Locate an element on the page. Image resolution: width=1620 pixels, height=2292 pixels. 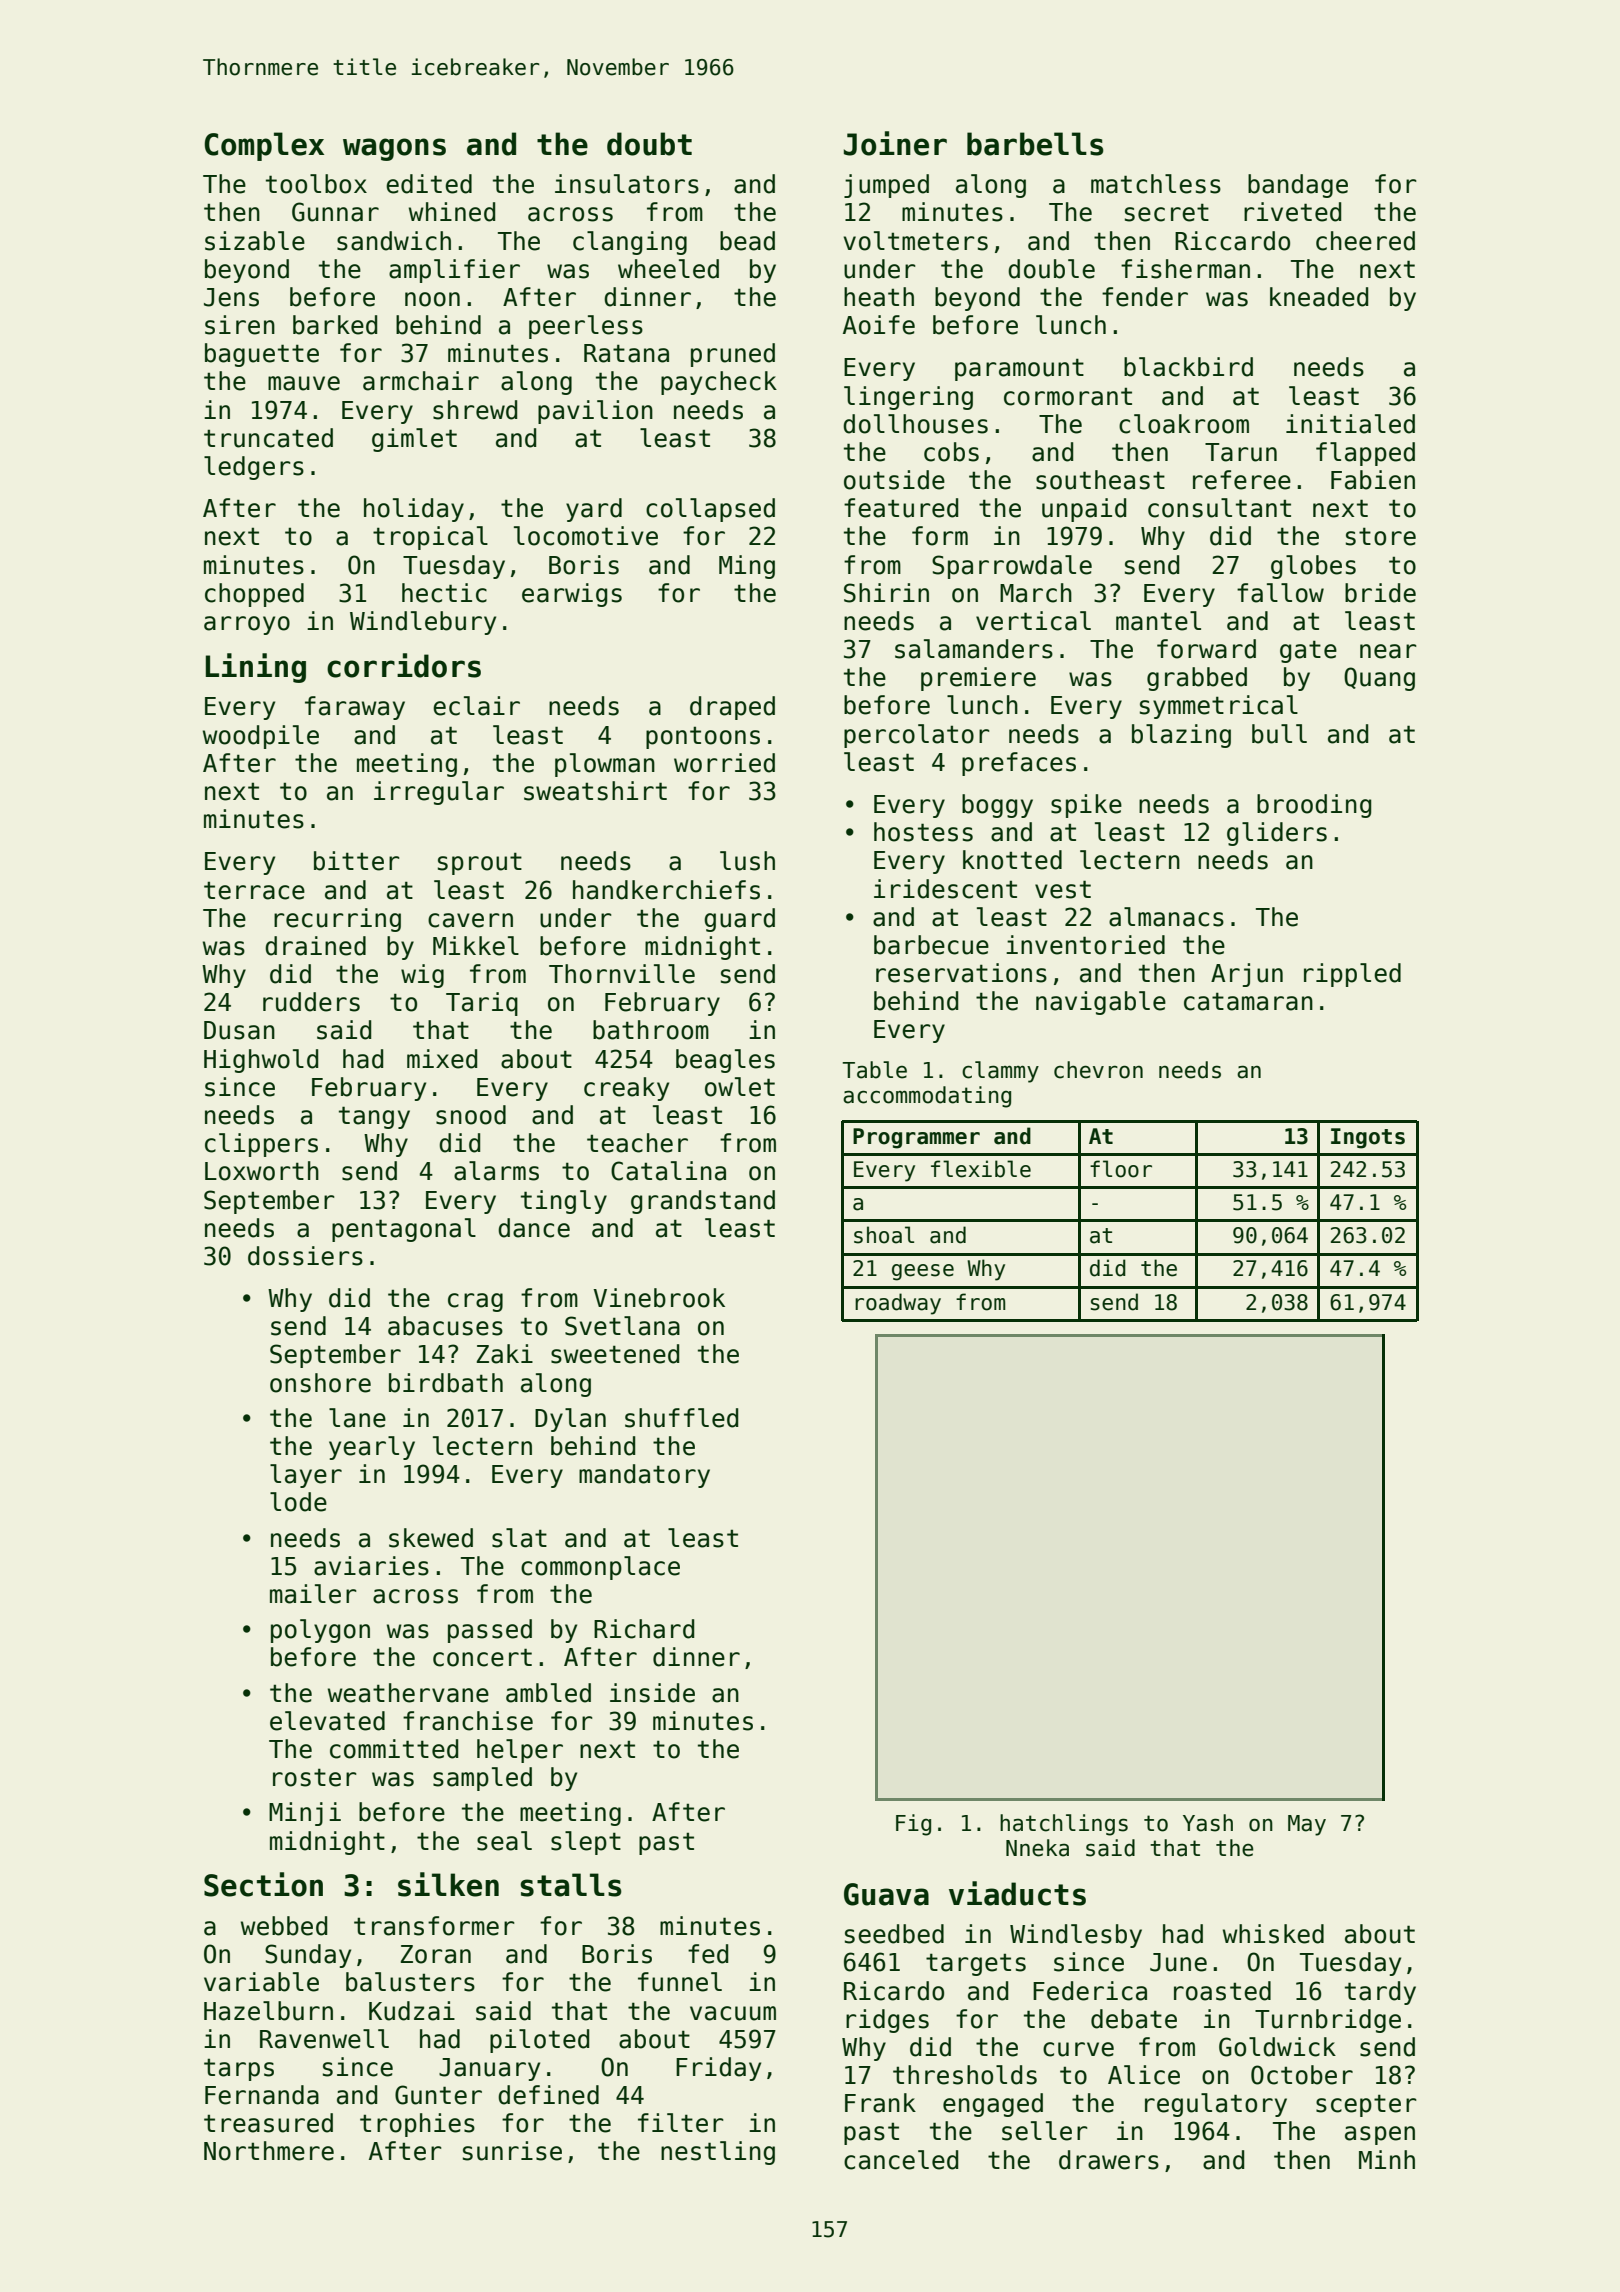
floor is located at coordinates (1121, 1169).
